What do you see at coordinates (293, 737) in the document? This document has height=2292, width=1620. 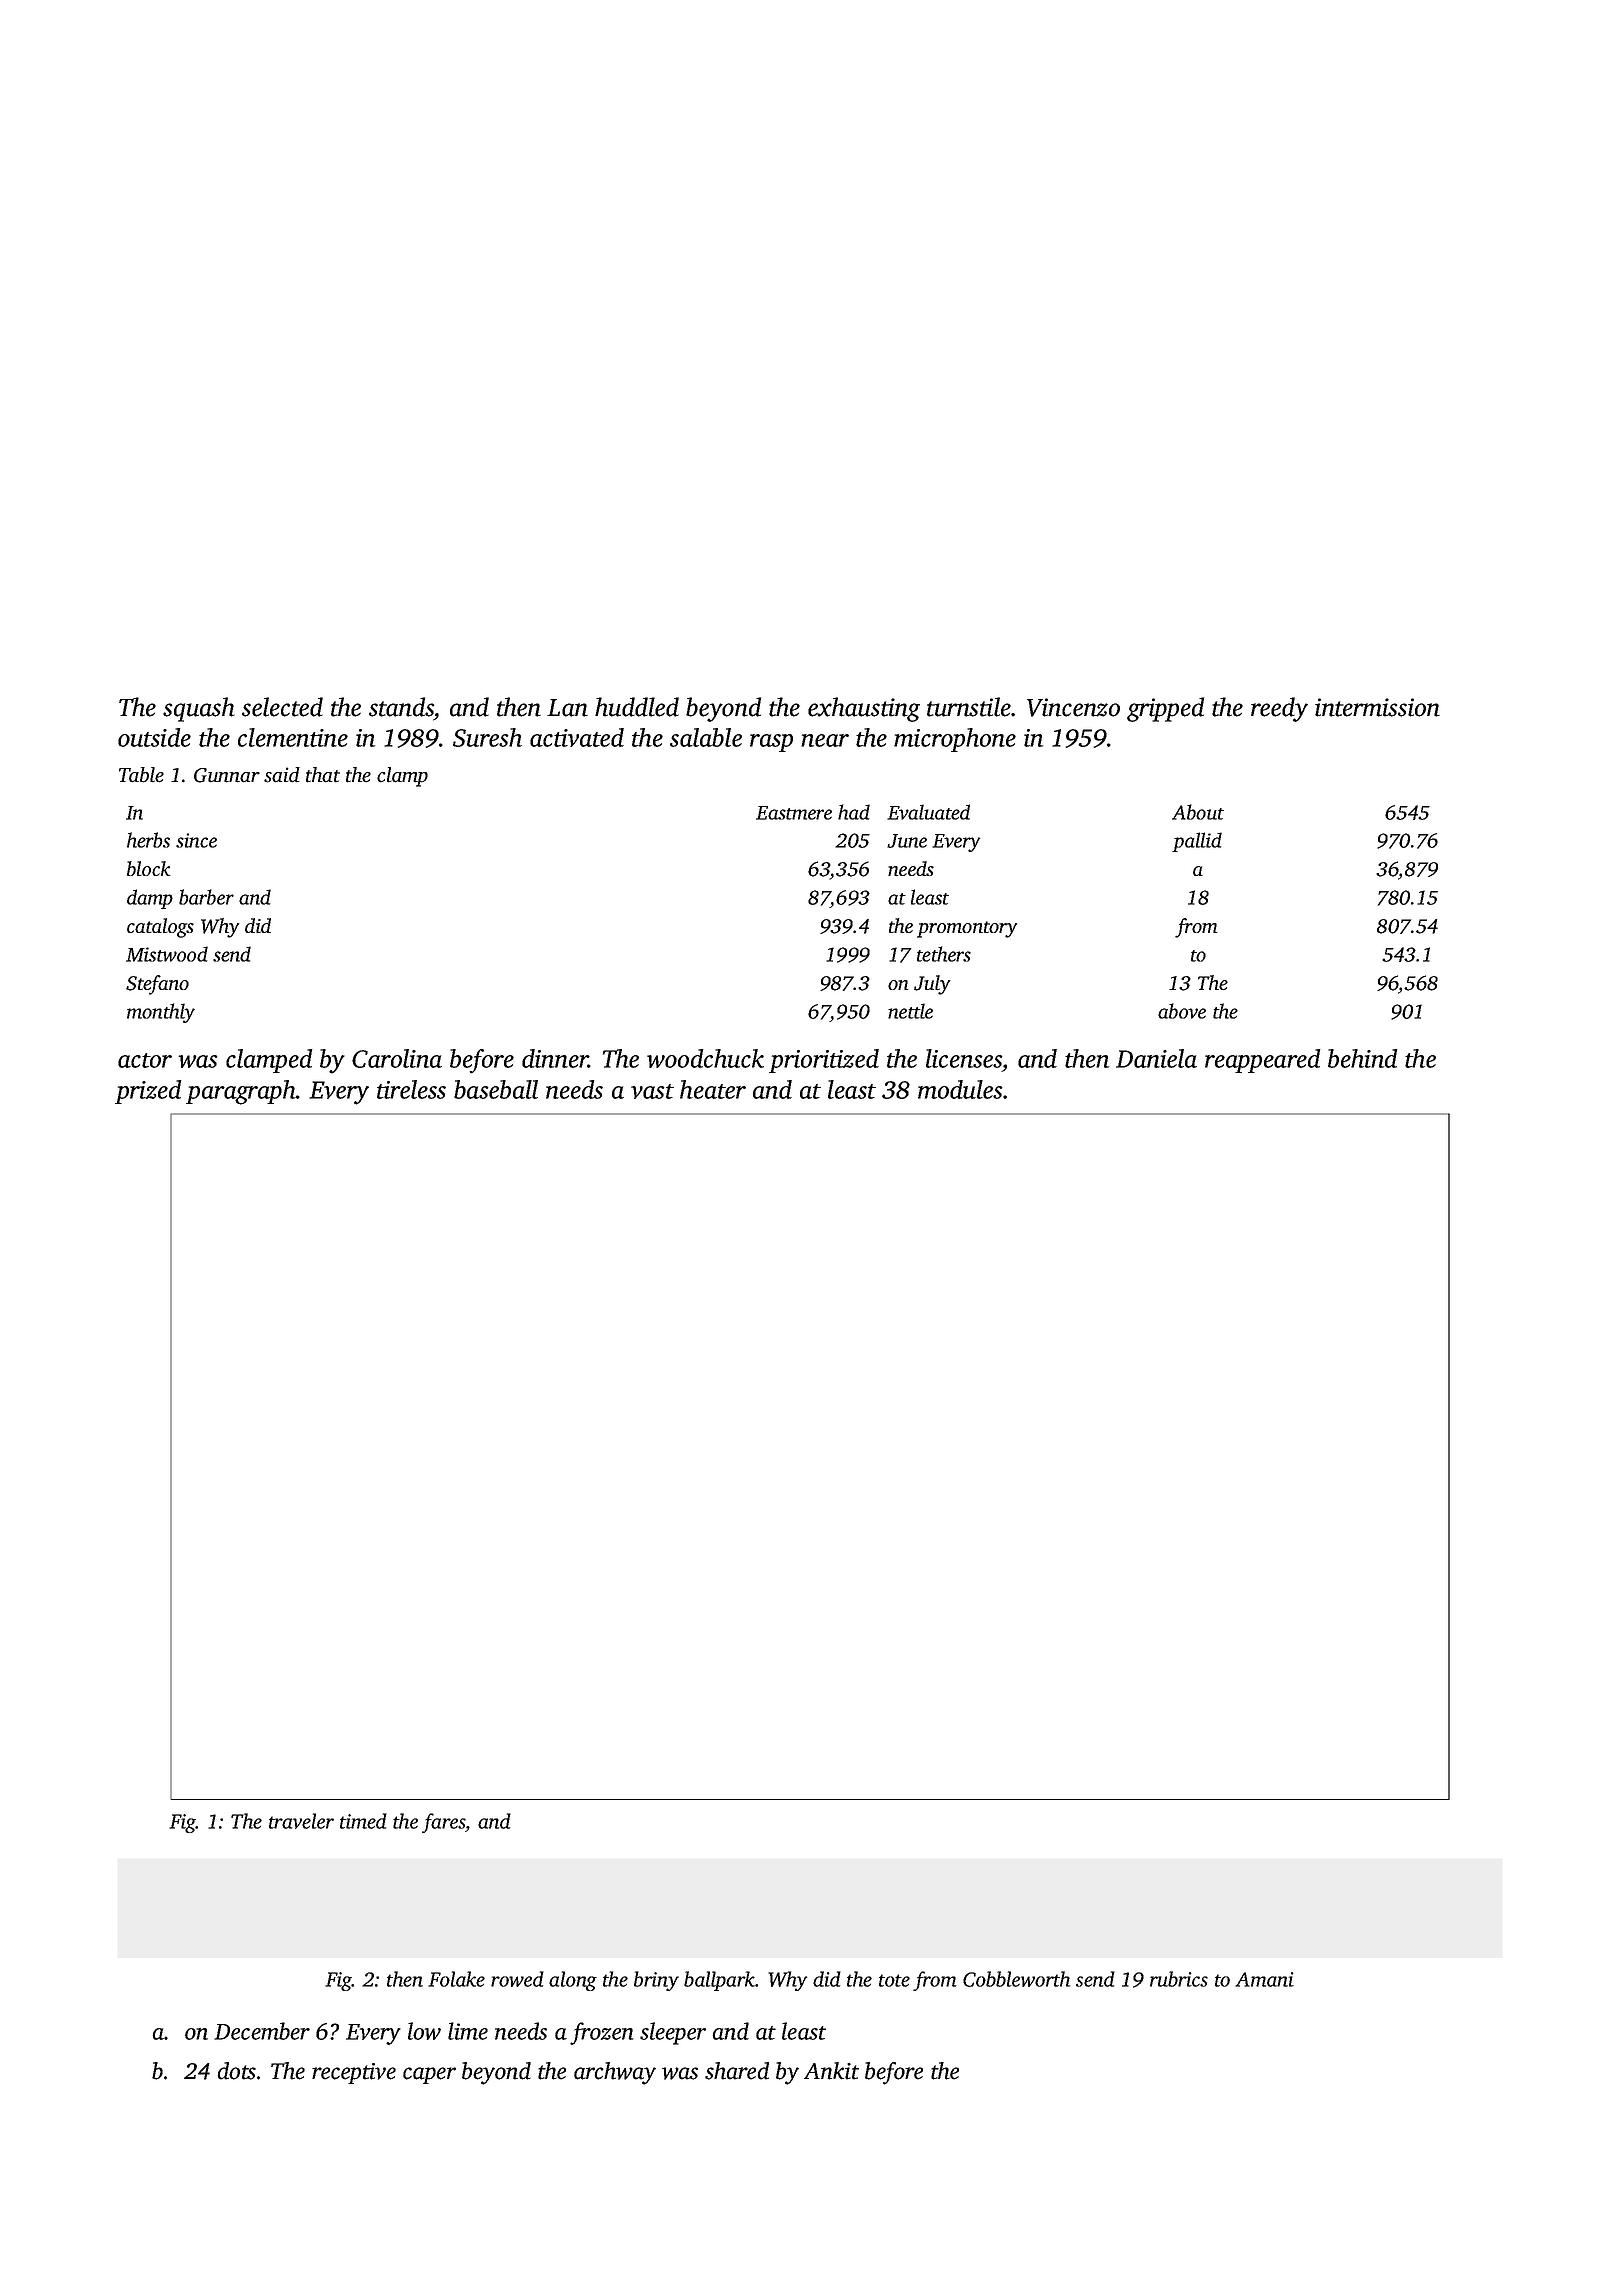 I see `clementine` at bounding box center [293, 737].
